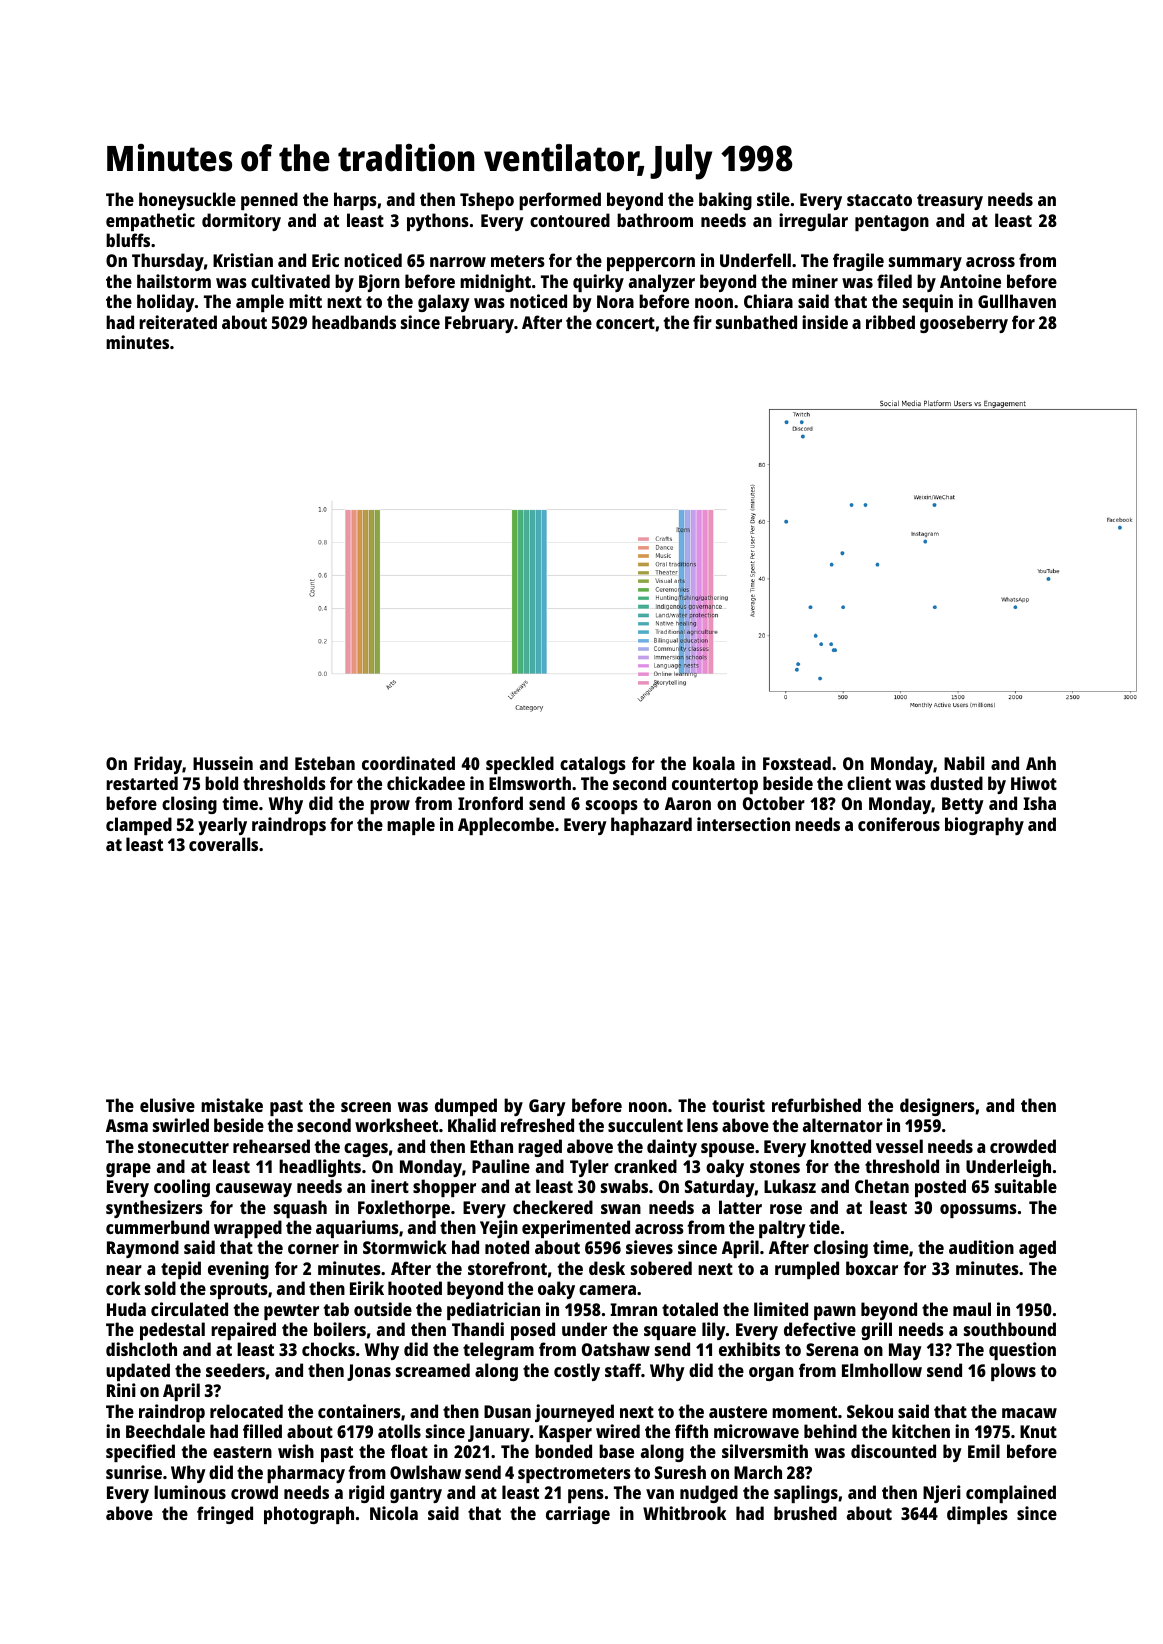 The width and height of the image is (1163, 1644). Describe the element at coordinates (964, 763) in the image. I see `Nabil` at that location.
